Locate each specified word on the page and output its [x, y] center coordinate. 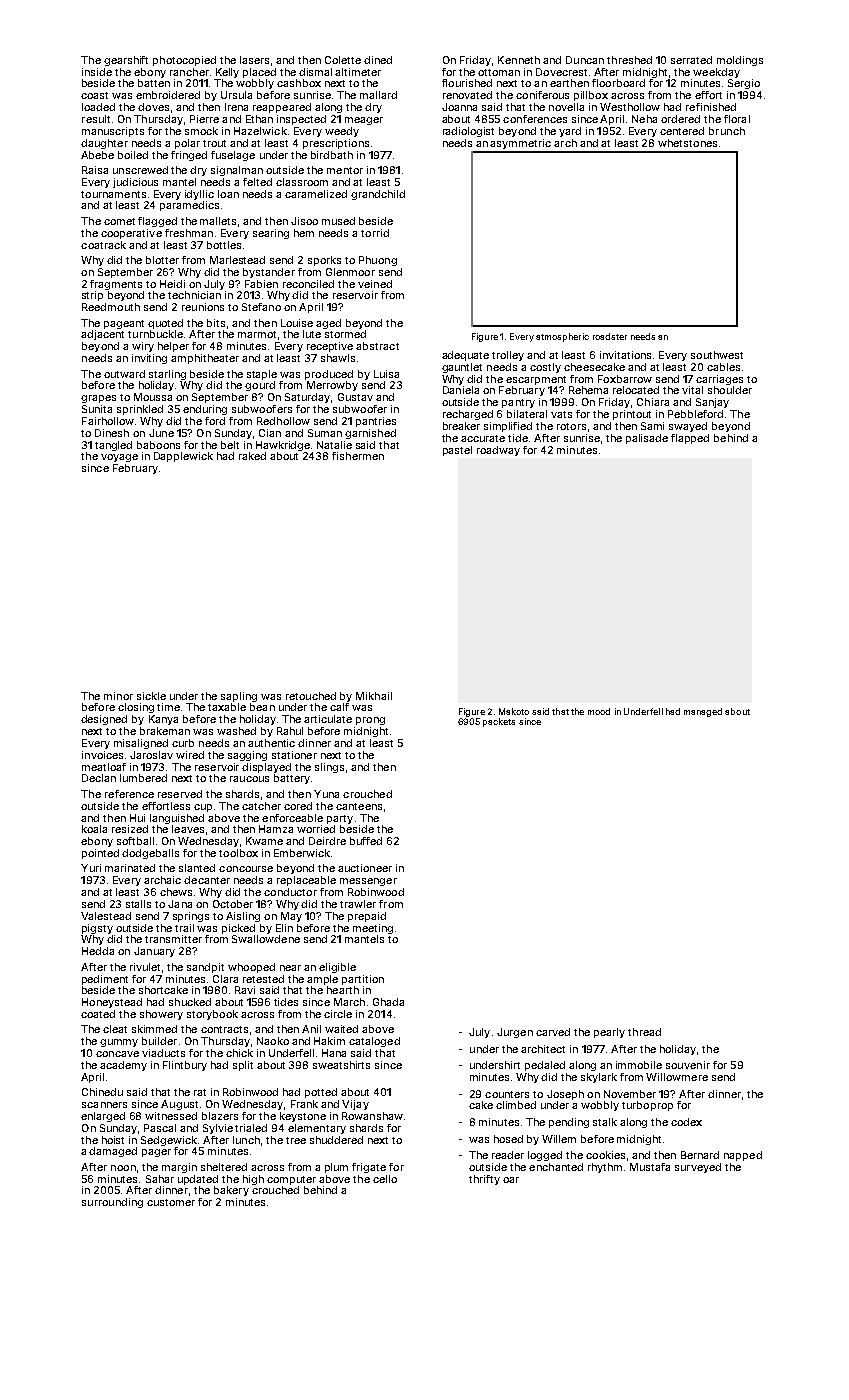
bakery [231, 1191]
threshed [629, 60]
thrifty [484, 1180]
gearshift [126, 61]
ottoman [499, 72]
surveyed [698, 1168]
